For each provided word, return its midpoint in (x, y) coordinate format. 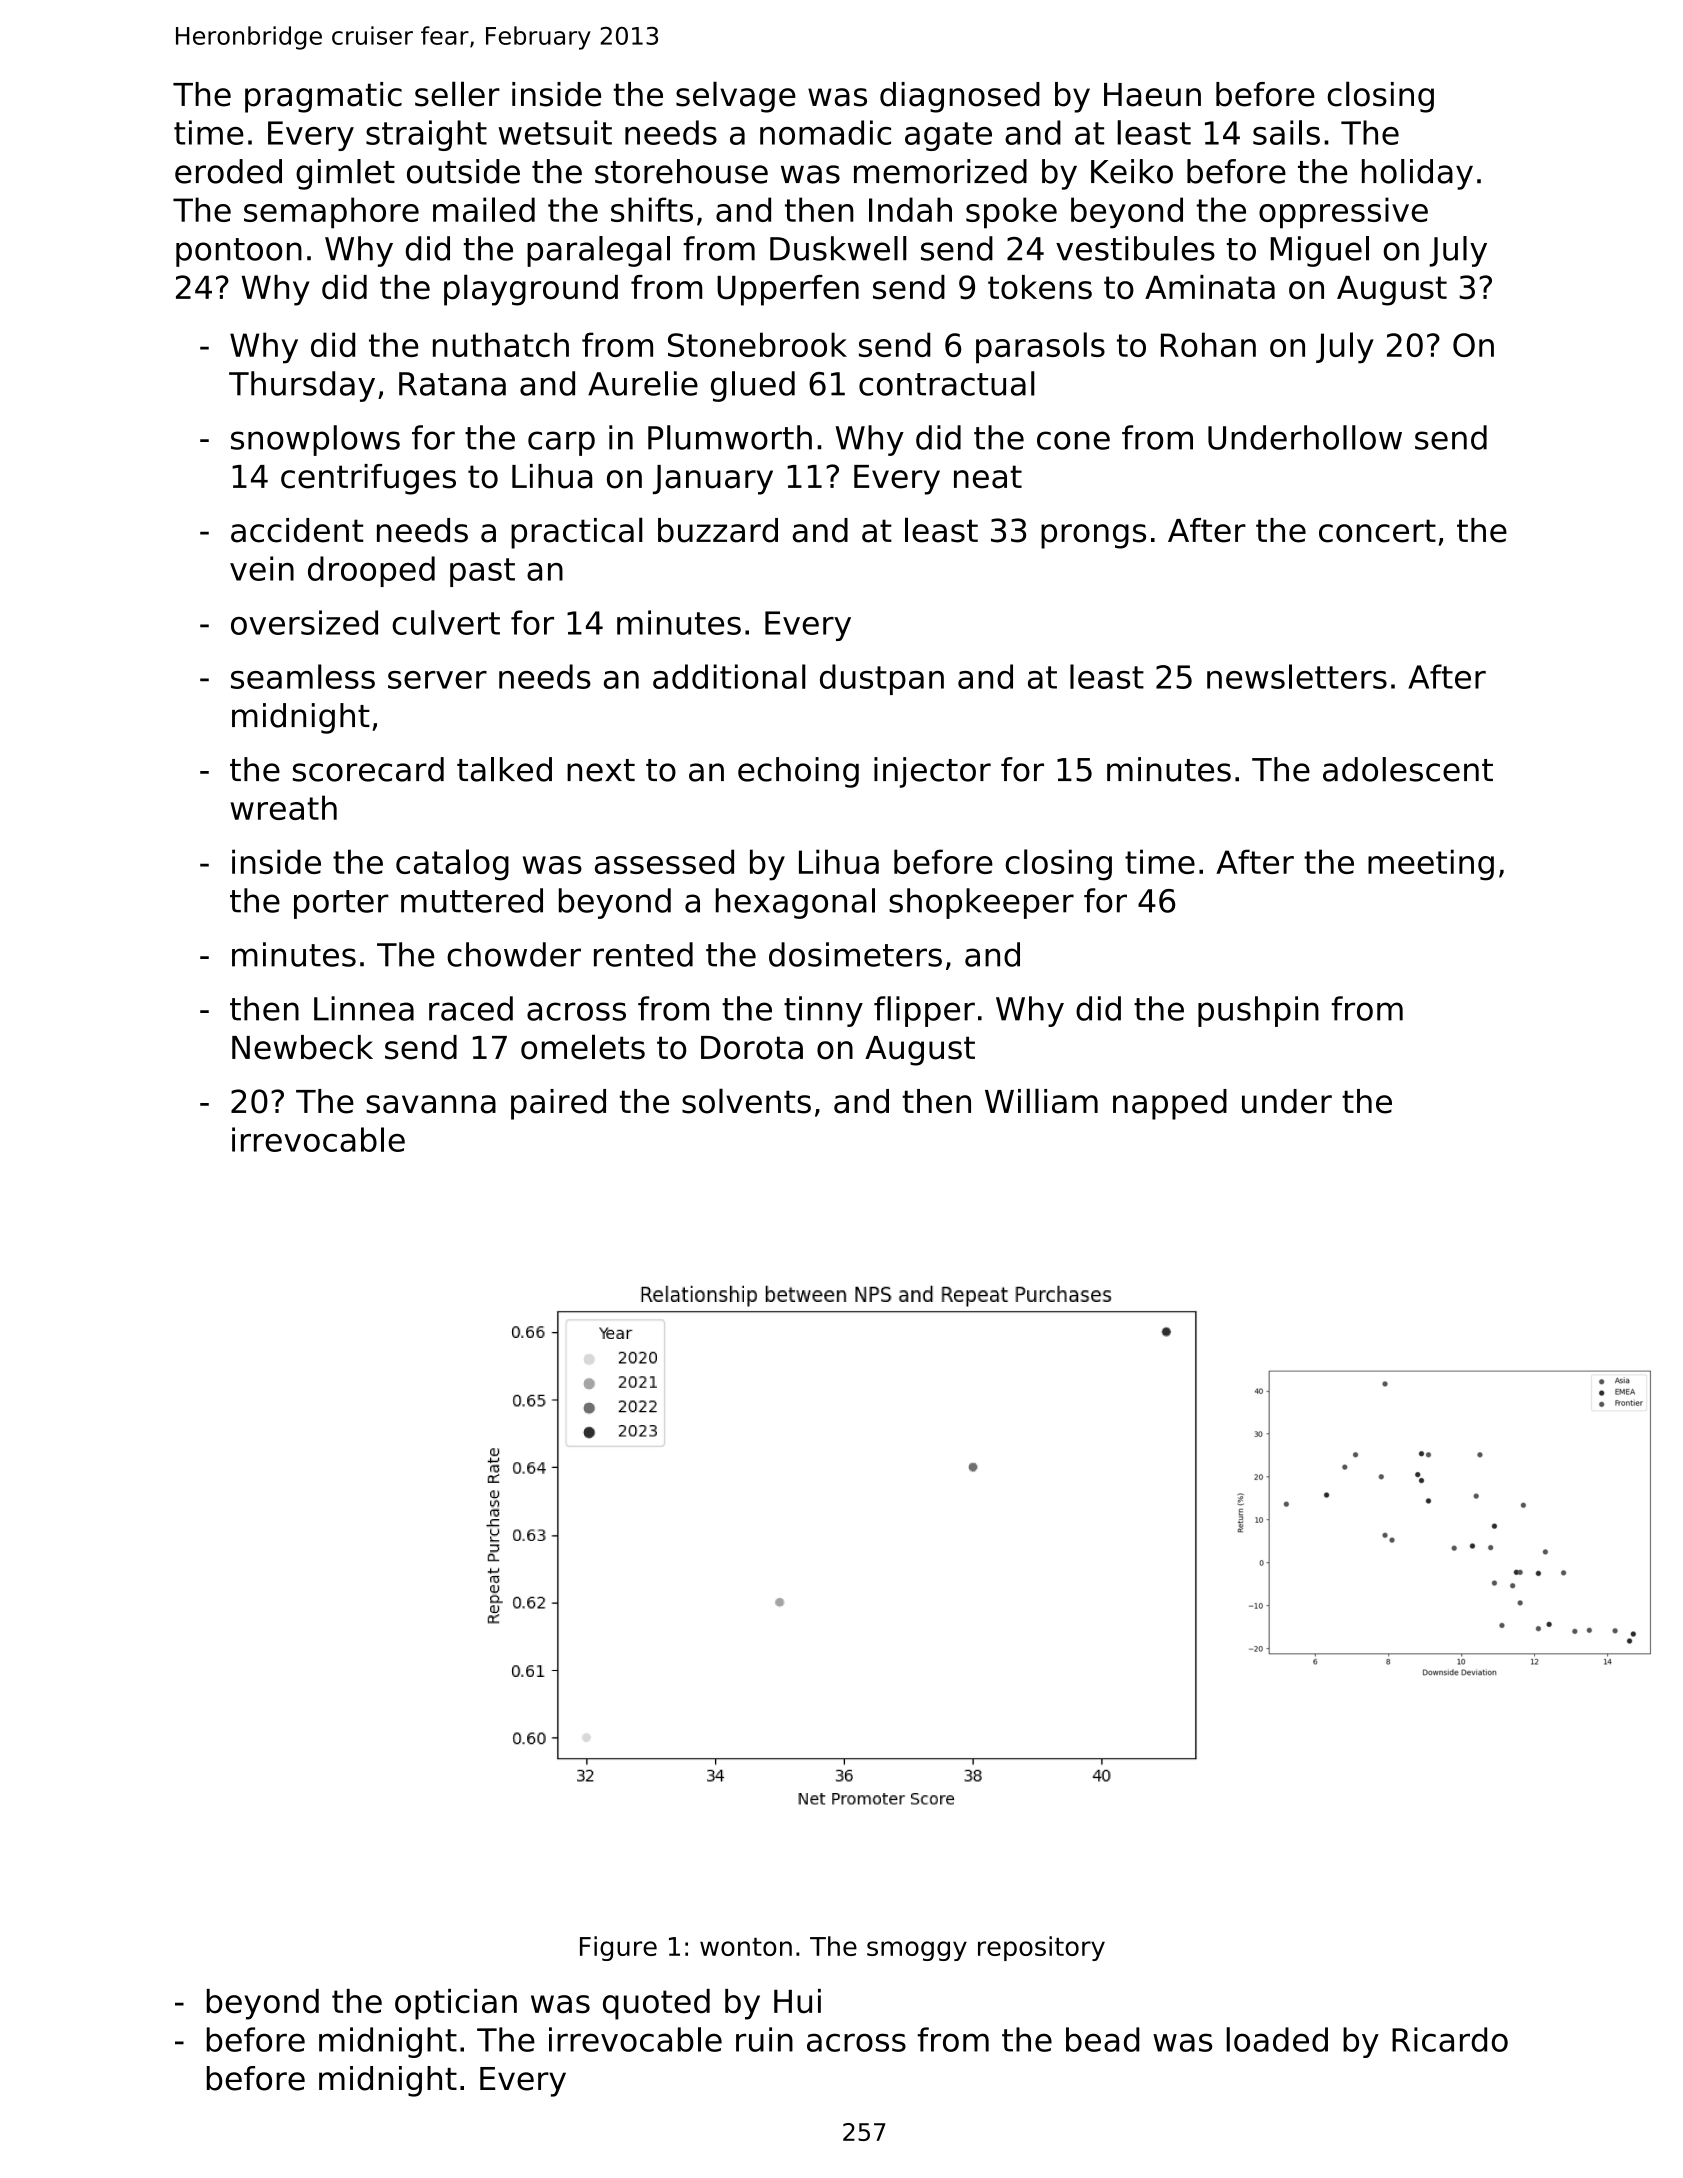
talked (504, 769)
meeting (1431, 865)
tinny (823, 1011)
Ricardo (1450, 2039)
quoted (656, 2004)
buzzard (718, 530)
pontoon (239, 252)
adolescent (1408, 769)
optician (456, 2004)
